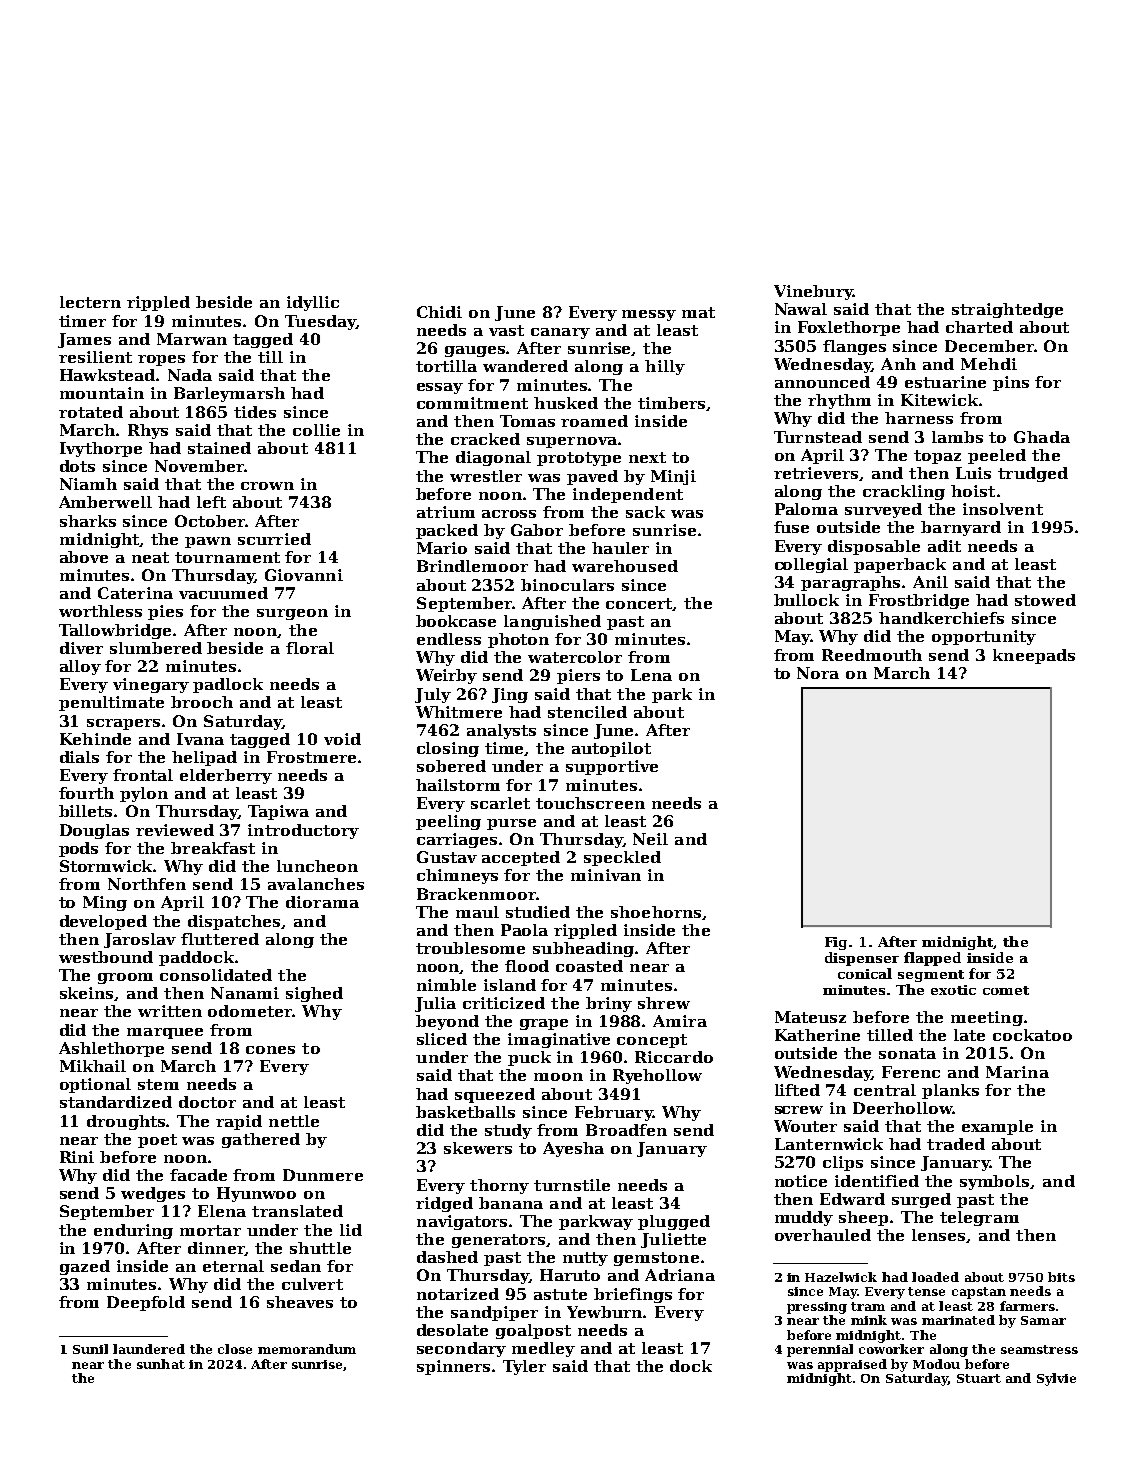  Describe the element at coordinates (465, 1112) in the image. I see `basketballs` at that location.
